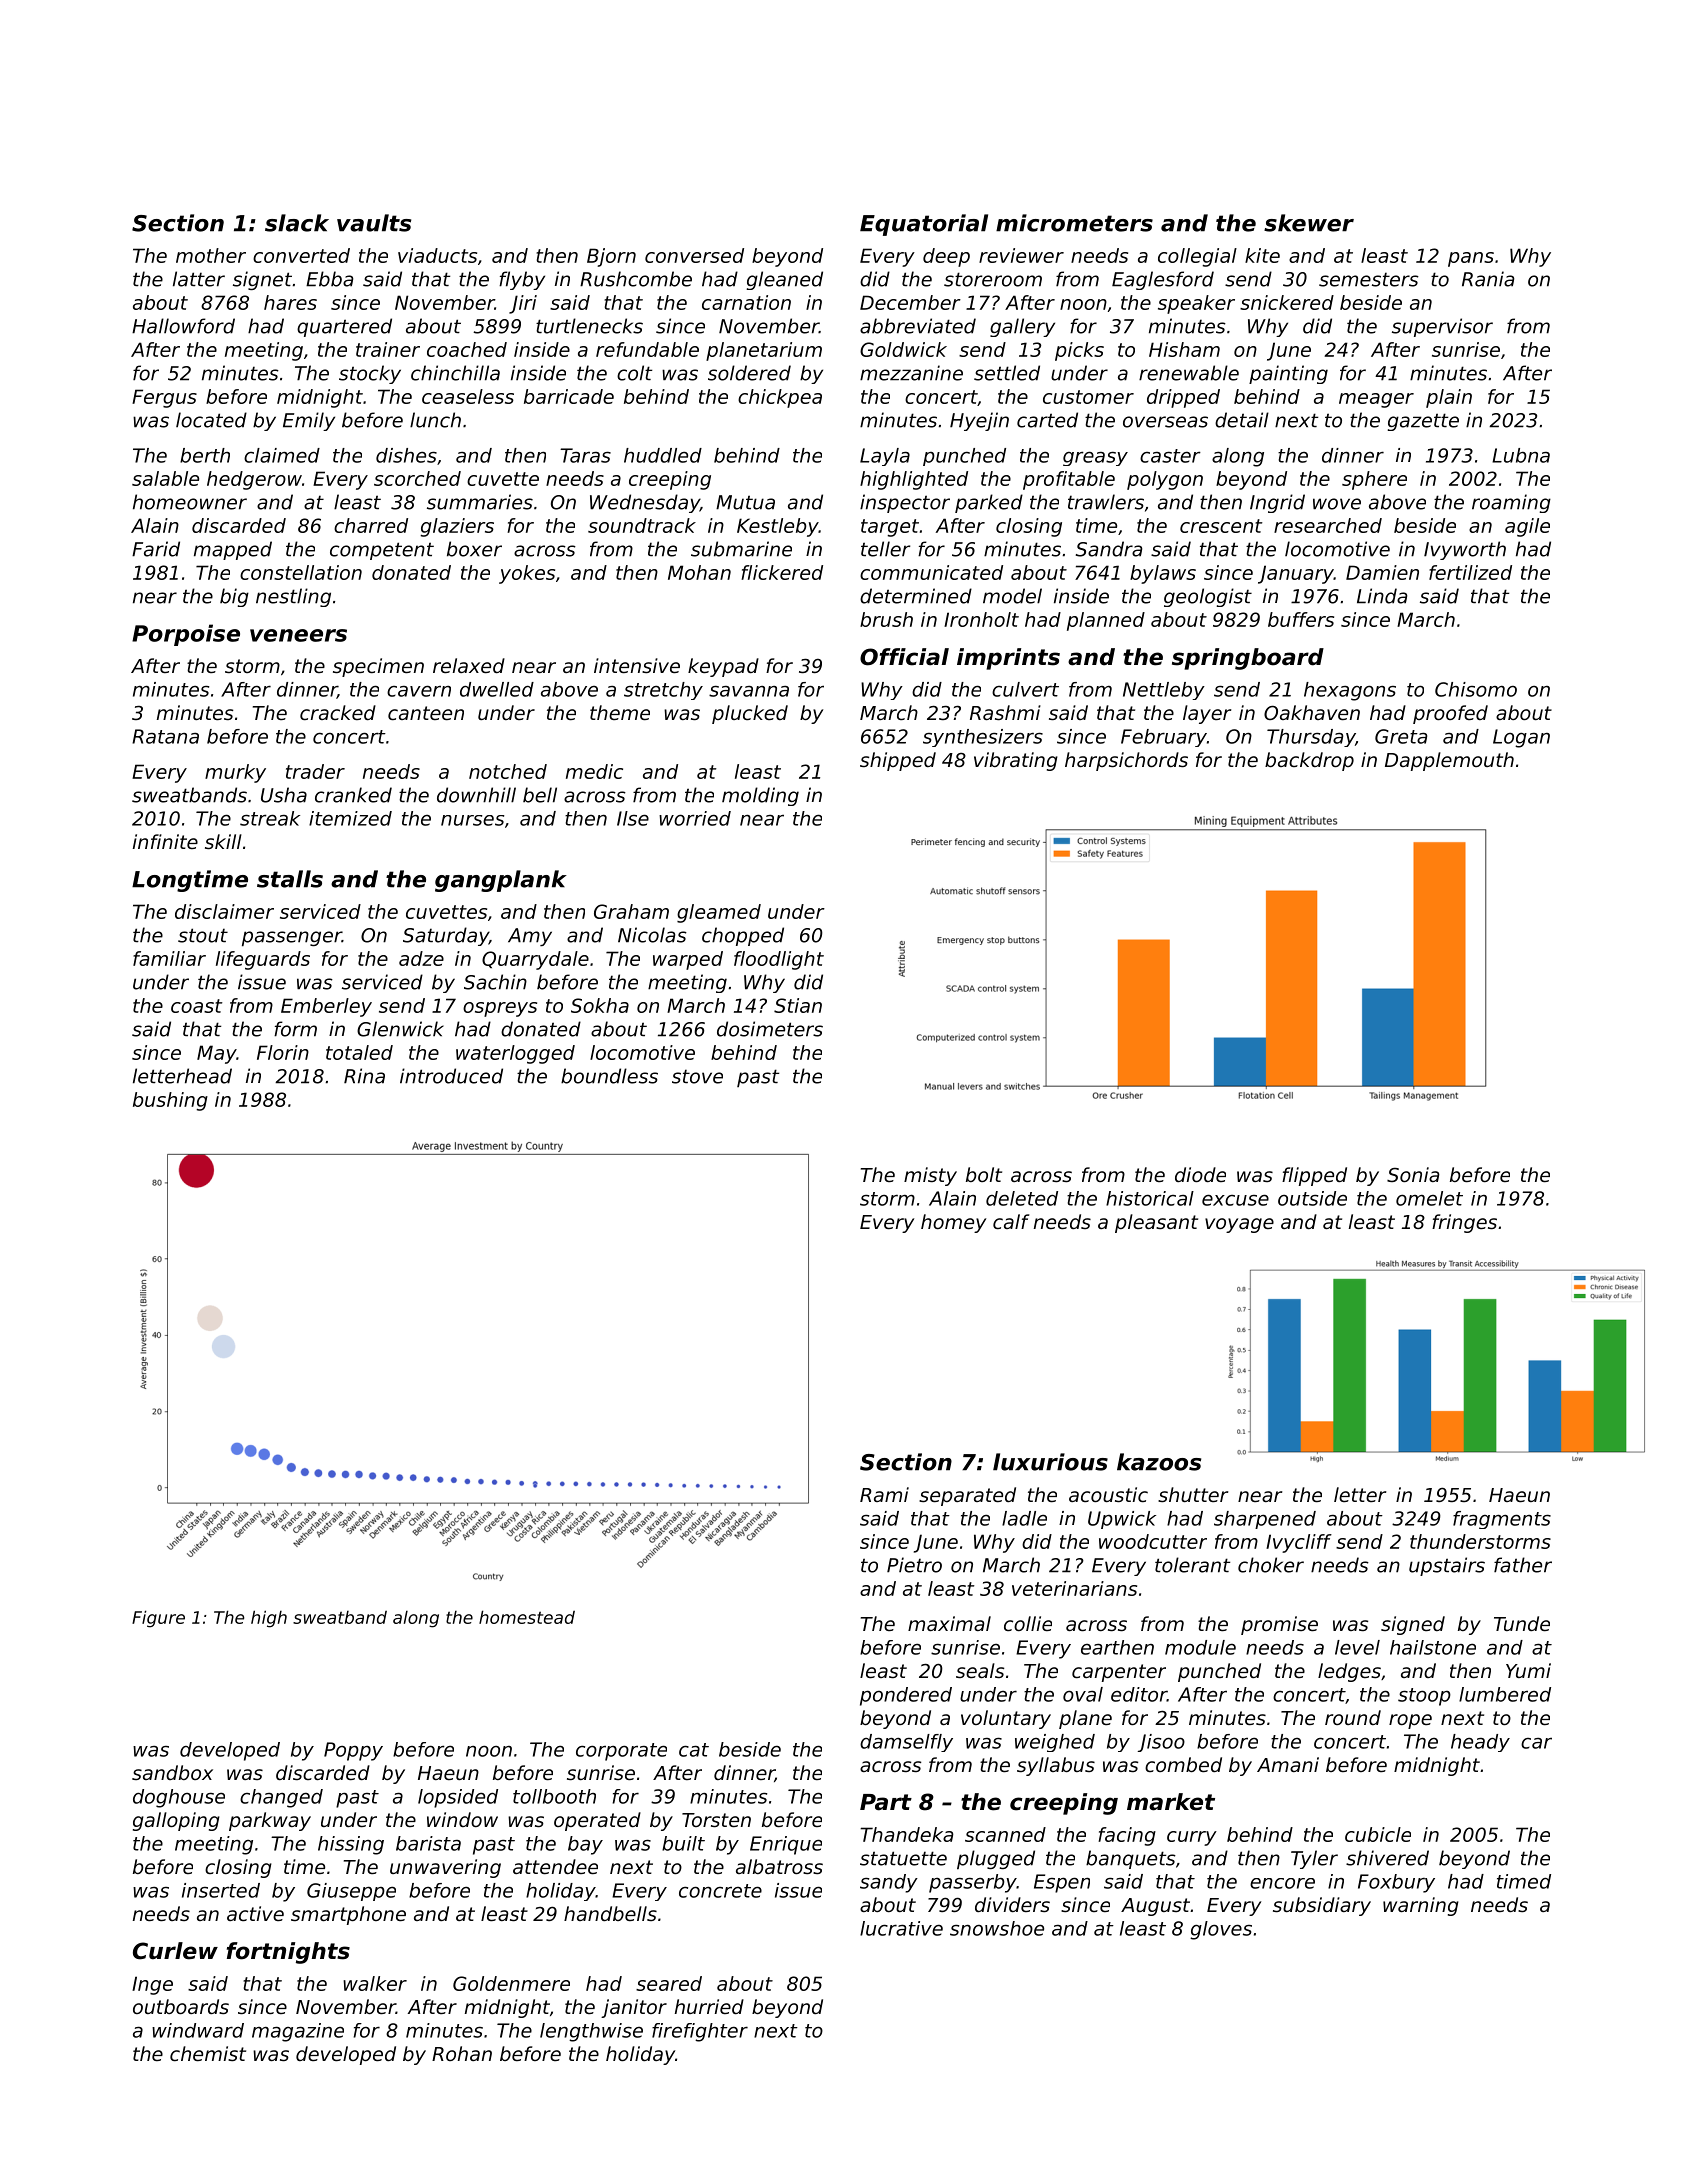 Image resolution: width=1683 pixels, height=2178 pixels. What do you see at coordinates (1421, 1906) in the screenshot?
I see `warning` at bounding box center [1421, 1906].
